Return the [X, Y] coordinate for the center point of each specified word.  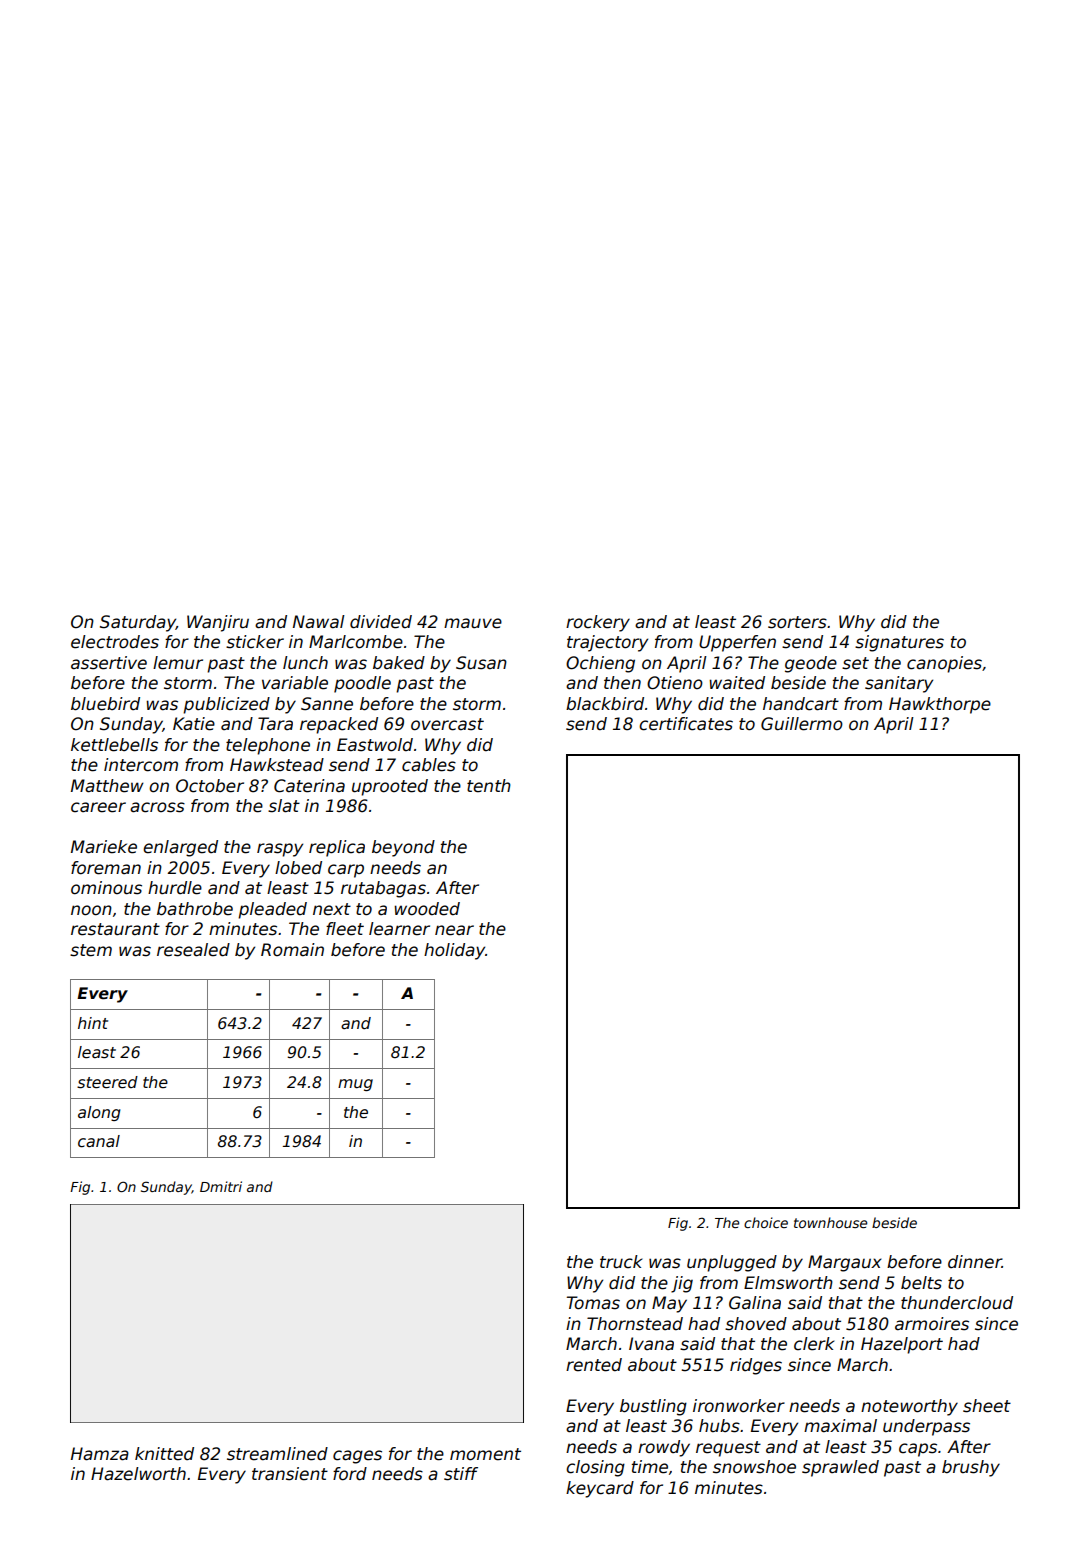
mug [355, 1085]
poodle [362, 684]
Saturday [138, 623]
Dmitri [221, 1186]
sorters [797, 622]
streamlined [277, 1454]
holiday [455, 951]
